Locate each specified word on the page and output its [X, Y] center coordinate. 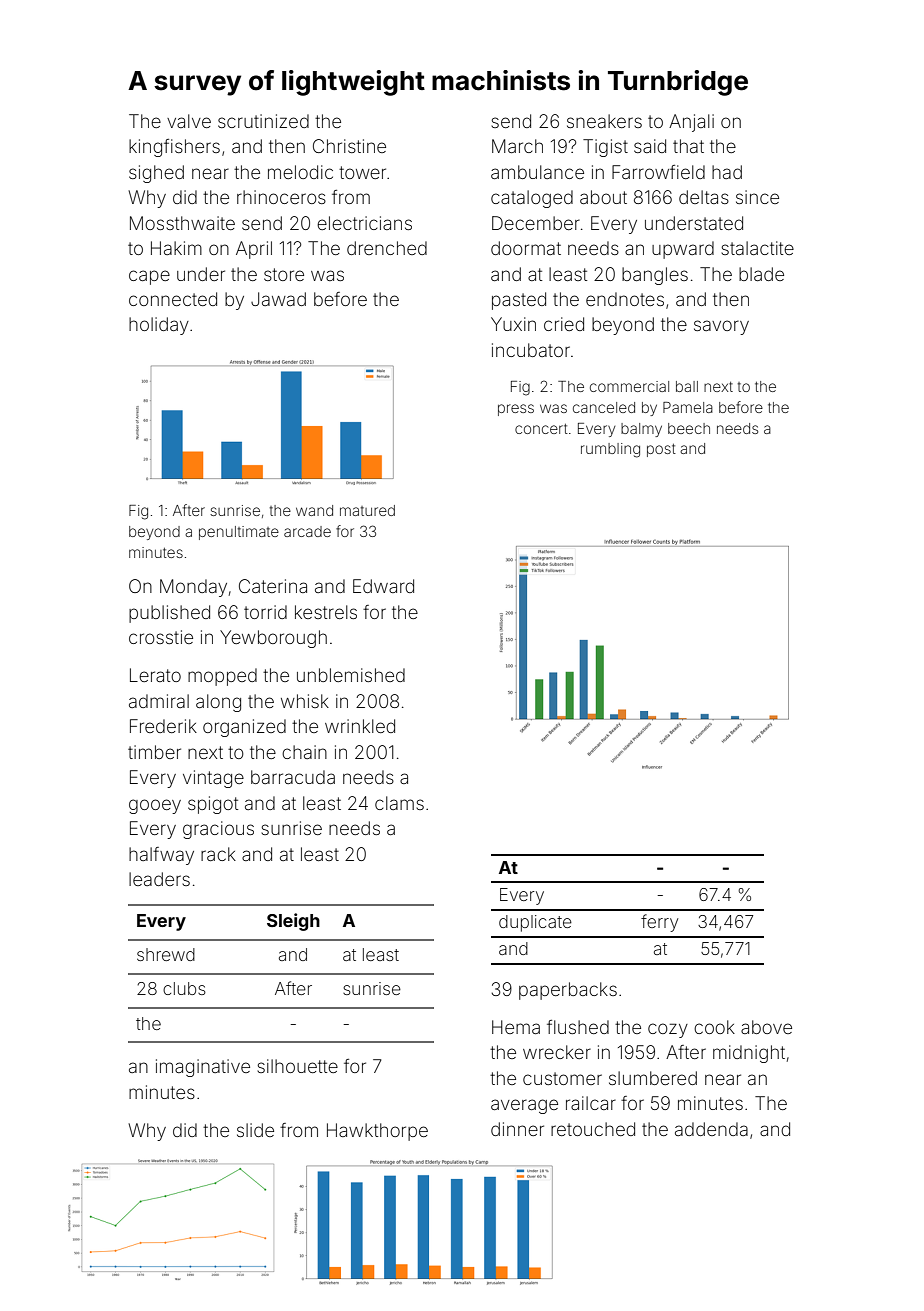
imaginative [203, 1068]
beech [689, 428]
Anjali [691, 123]
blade [761, 274]
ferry [659, 923]
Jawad [278, 299]
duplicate [535, 923]
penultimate [239, 533]
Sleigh [293, 922]
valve [189, 121]
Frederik [163, 726]
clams [399, 803]
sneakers [604, 121]
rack [218, 854]
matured [367, 510]
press [516, 410]
